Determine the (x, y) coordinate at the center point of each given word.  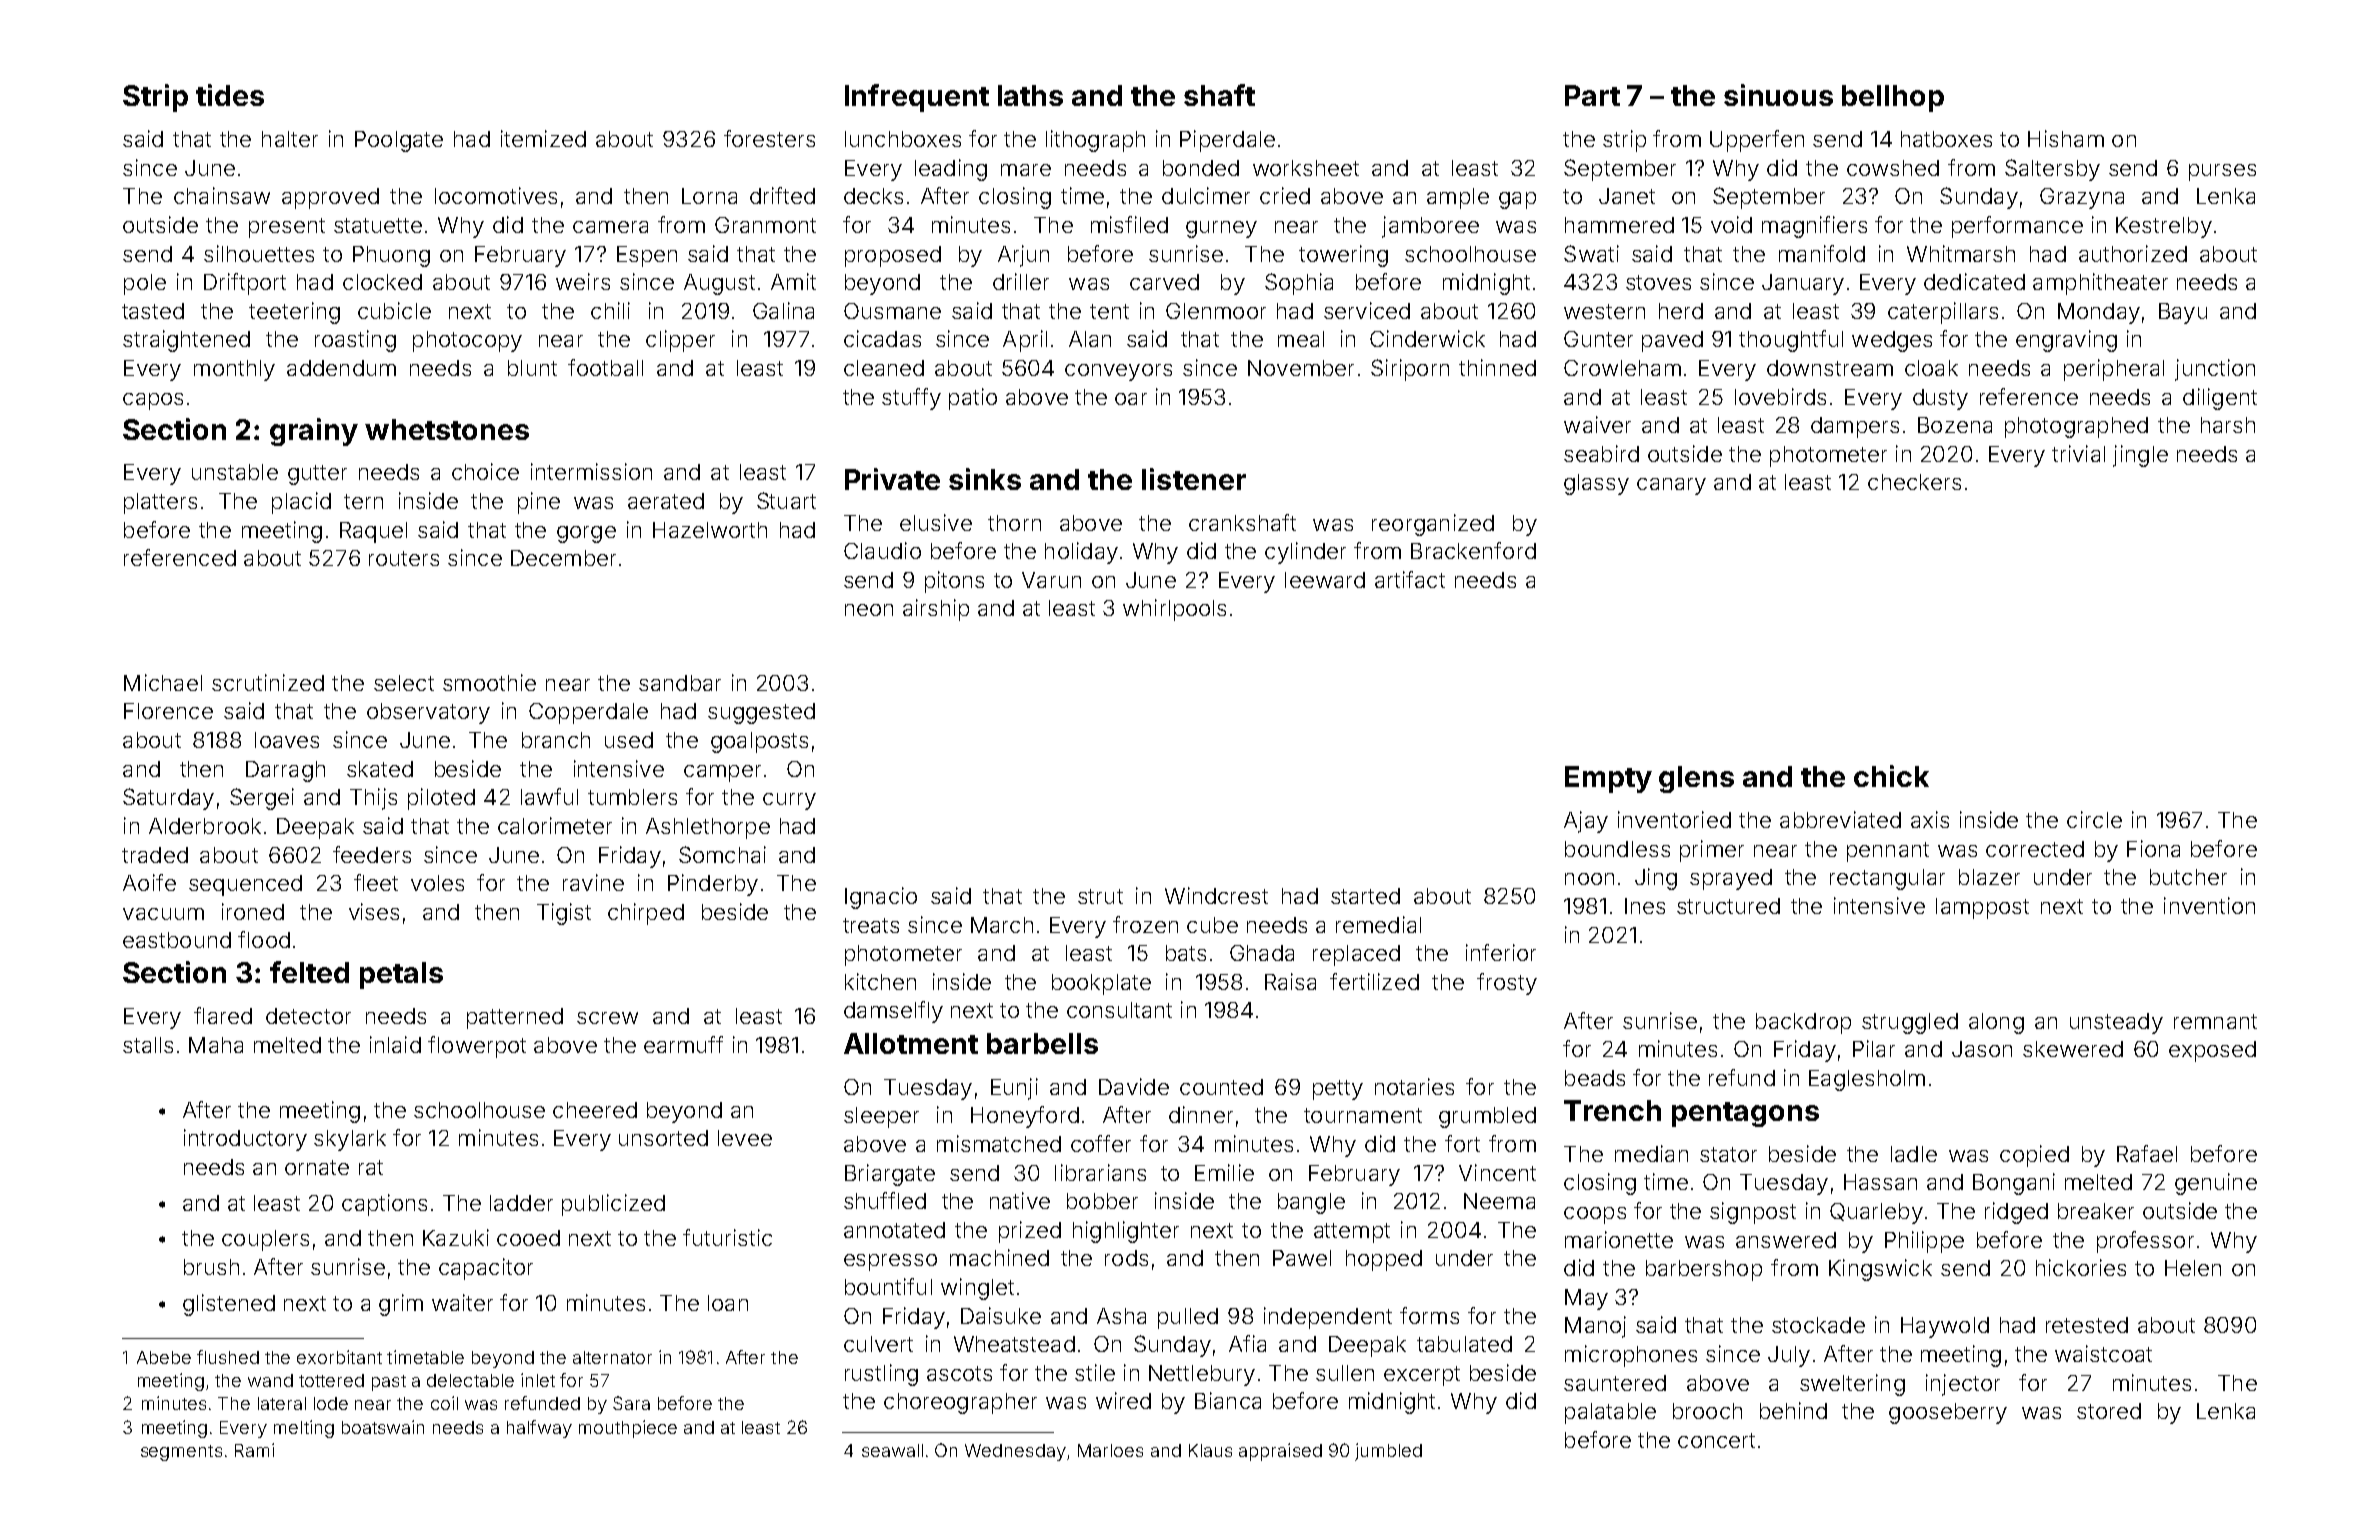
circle (2094, 819)
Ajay (1586, 822)
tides (230, 95)
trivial (2078, 453)
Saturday (168, 799)
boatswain (383, 1427)
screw (607, 1018)
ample (1458, 198)
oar (1131, 399)
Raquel (373, 532)
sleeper (881, 1117)
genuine (2216, 1184)
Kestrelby (2164, 227)
